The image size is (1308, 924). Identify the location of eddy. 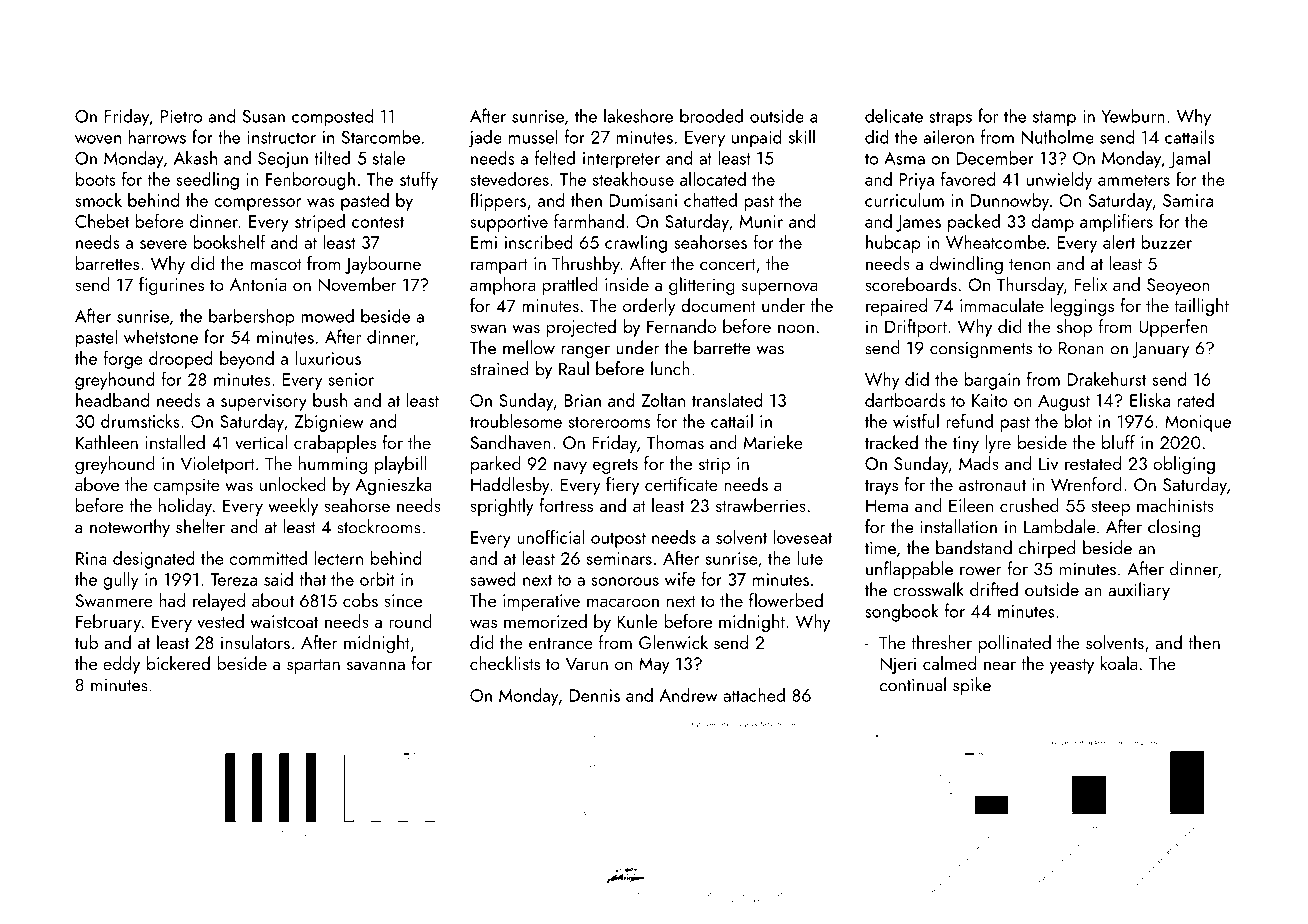
(121, 665).
